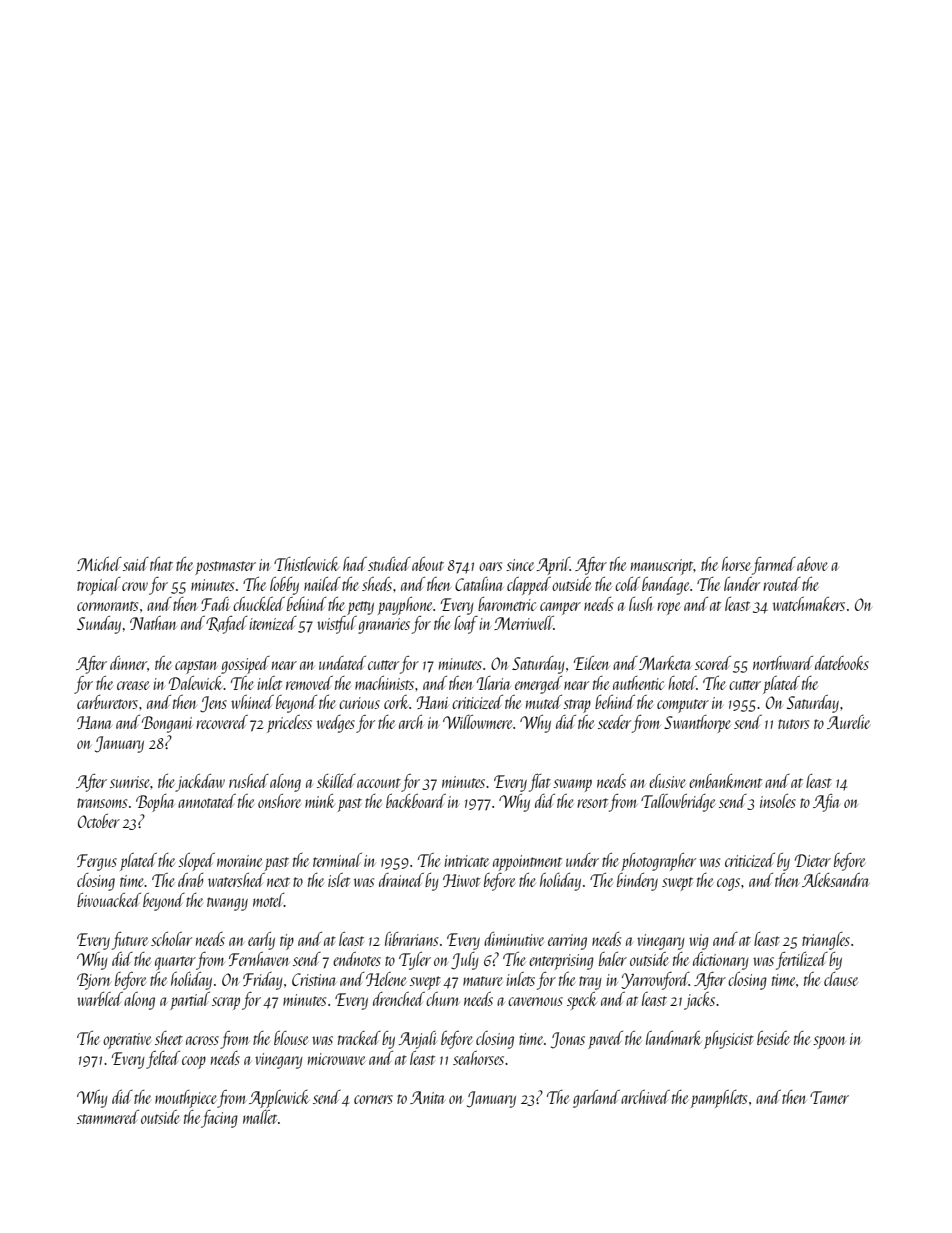 This document has height=1233, width=952. What do you see at coordinates (479, 584) in the document?
I see `Catalina` at bounding box center [479, 584].
